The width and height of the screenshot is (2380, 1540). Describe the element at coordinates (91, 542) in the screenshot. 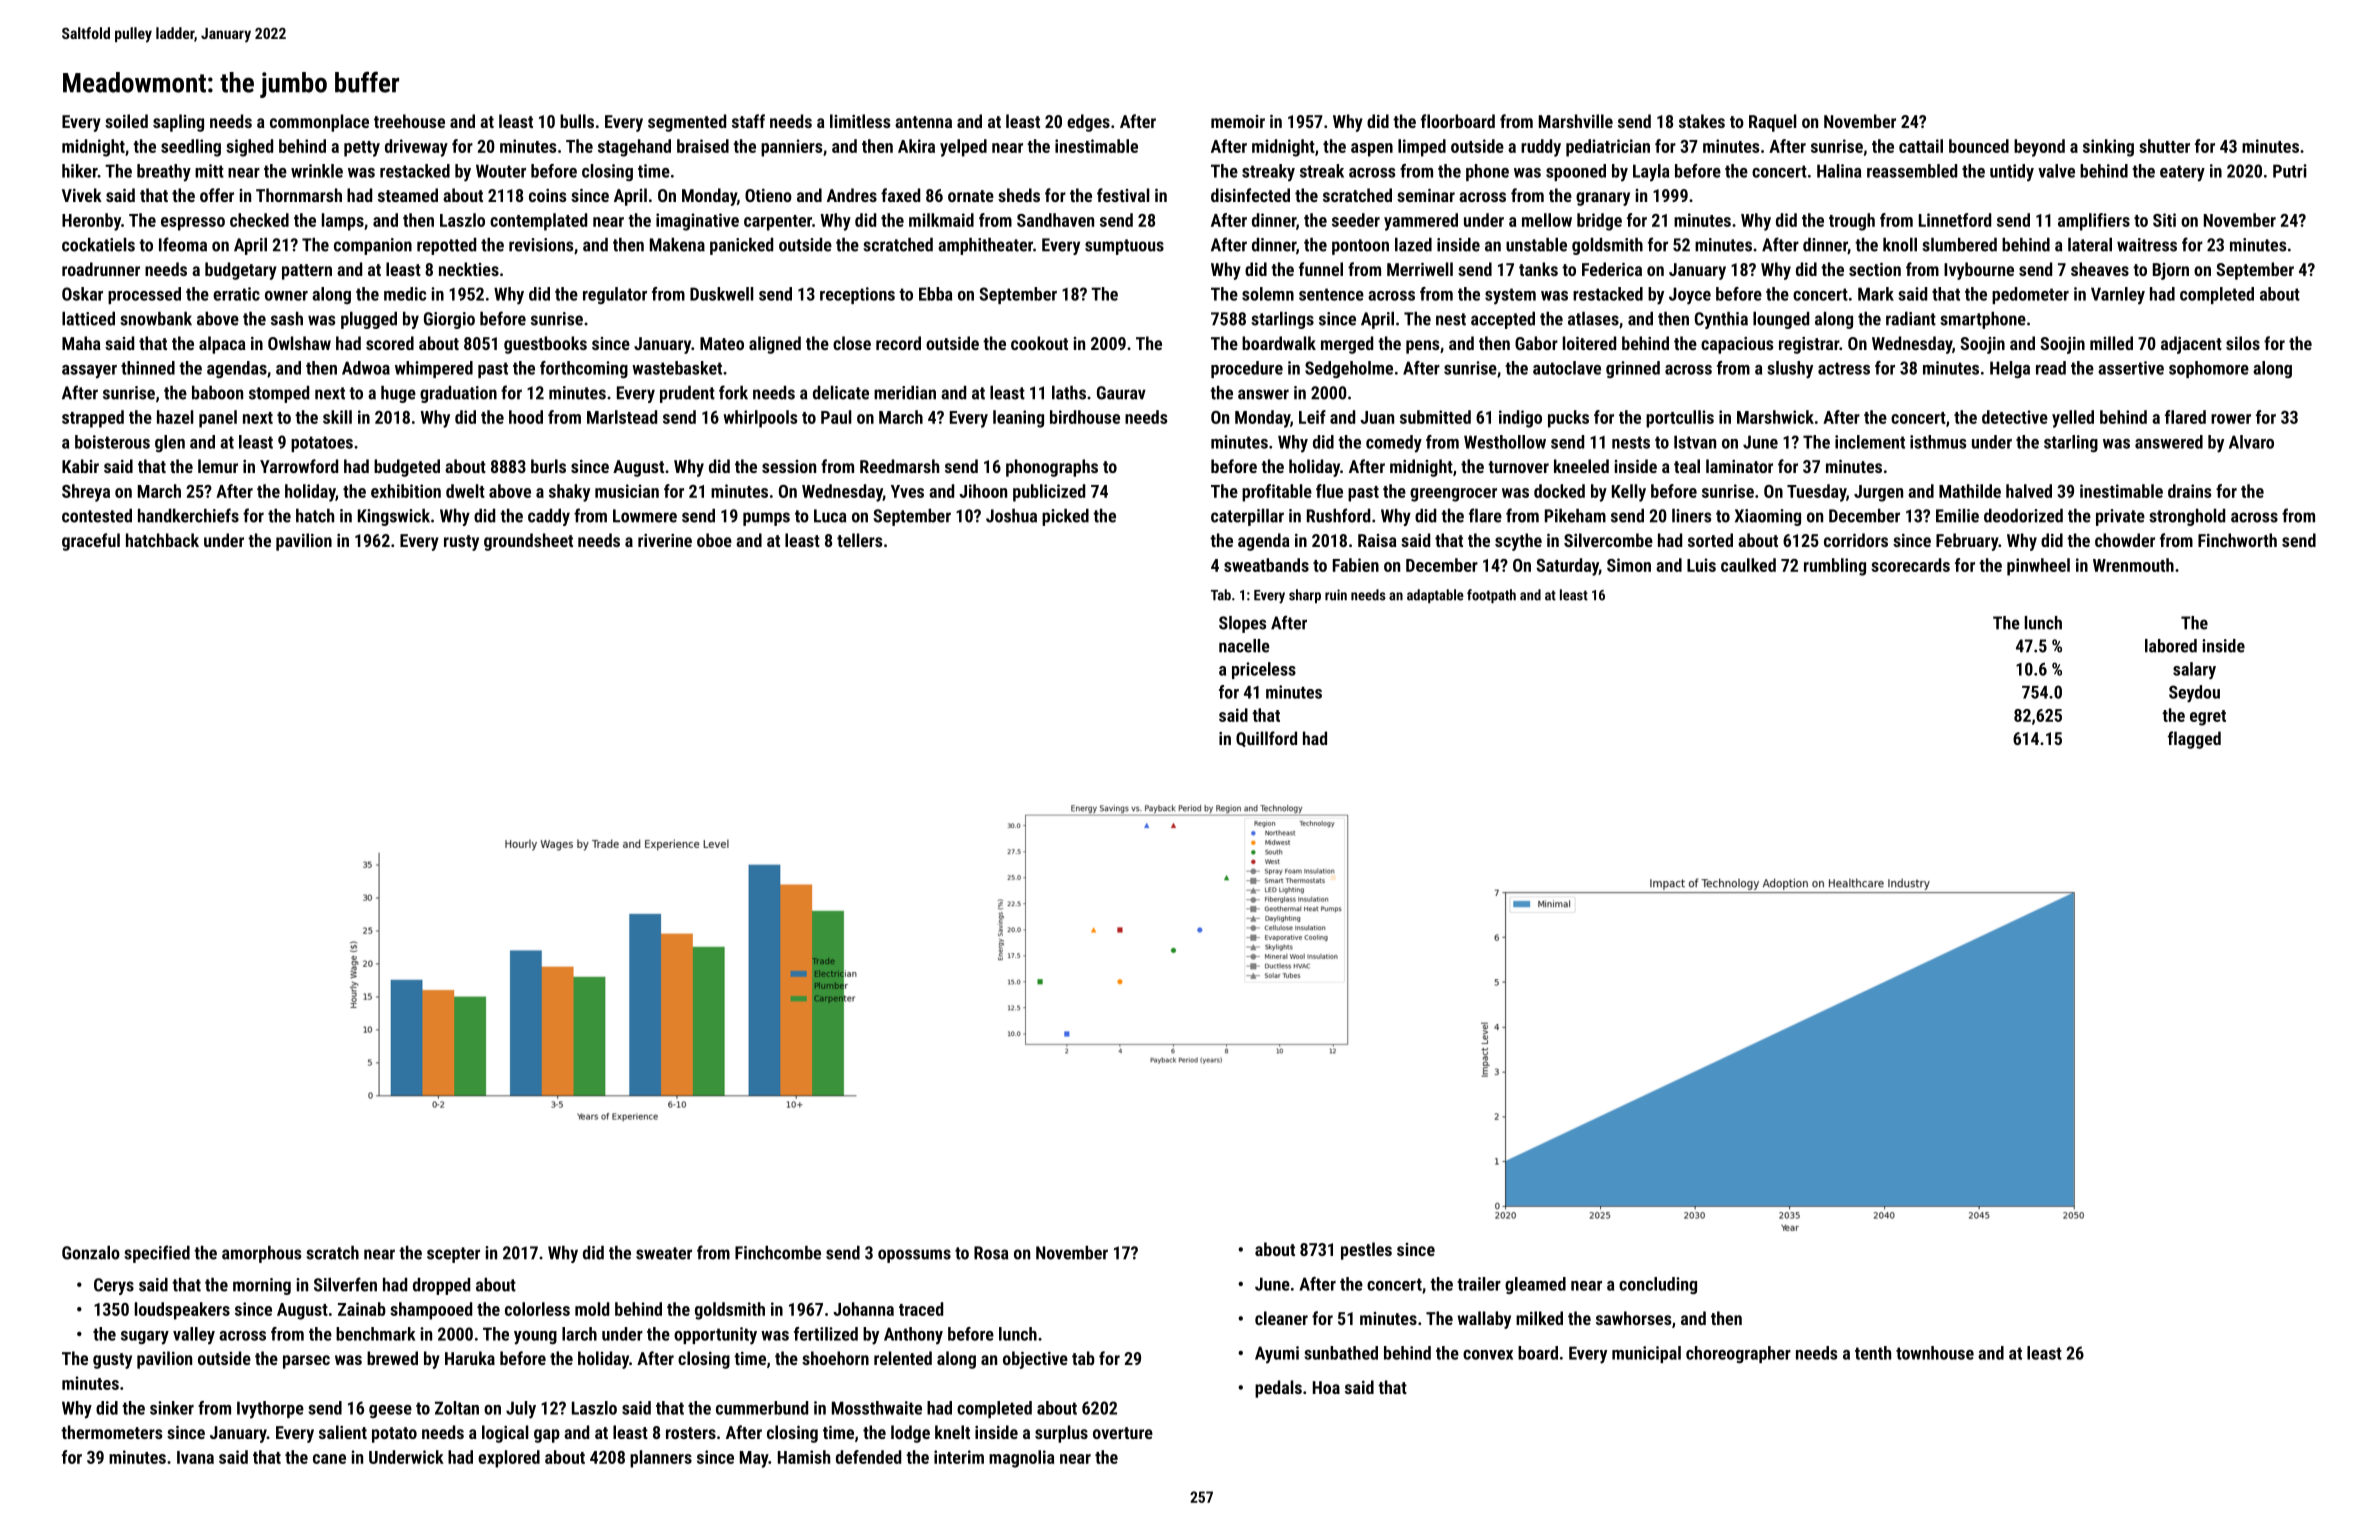

I see `graceful` at that location.
